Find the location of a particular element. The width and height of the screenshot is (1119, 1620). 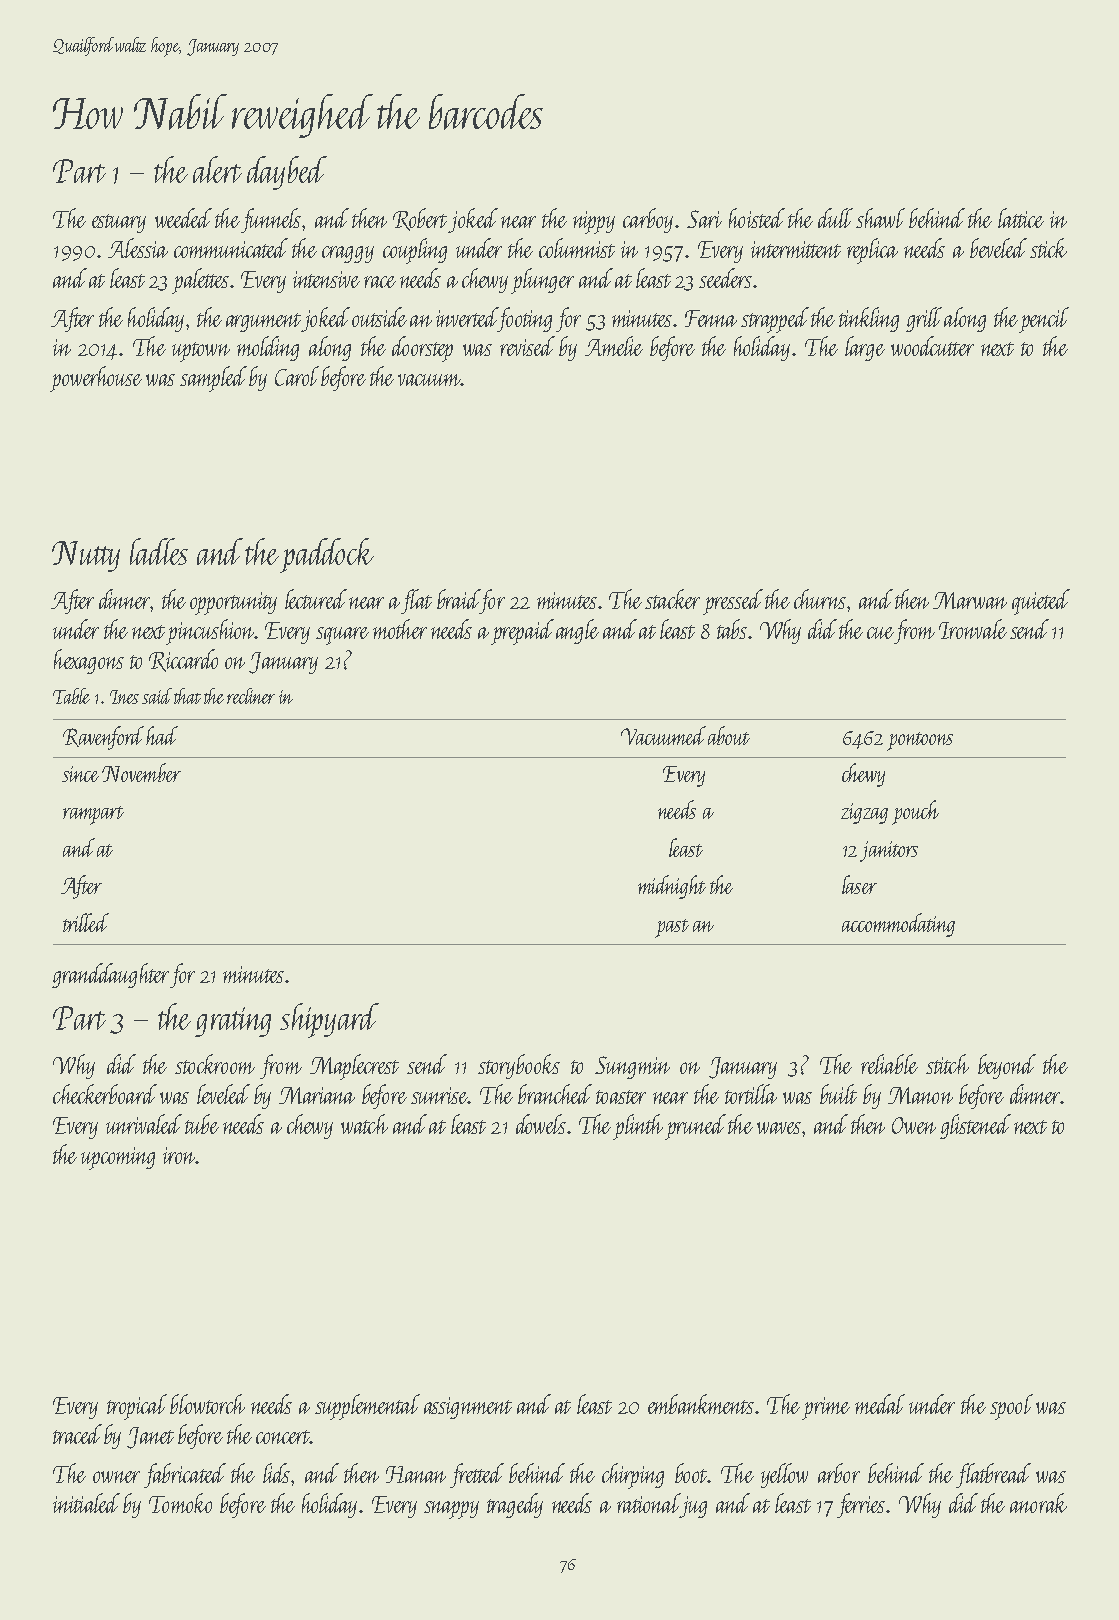

accommodating is located at coordinates (898, 925).
